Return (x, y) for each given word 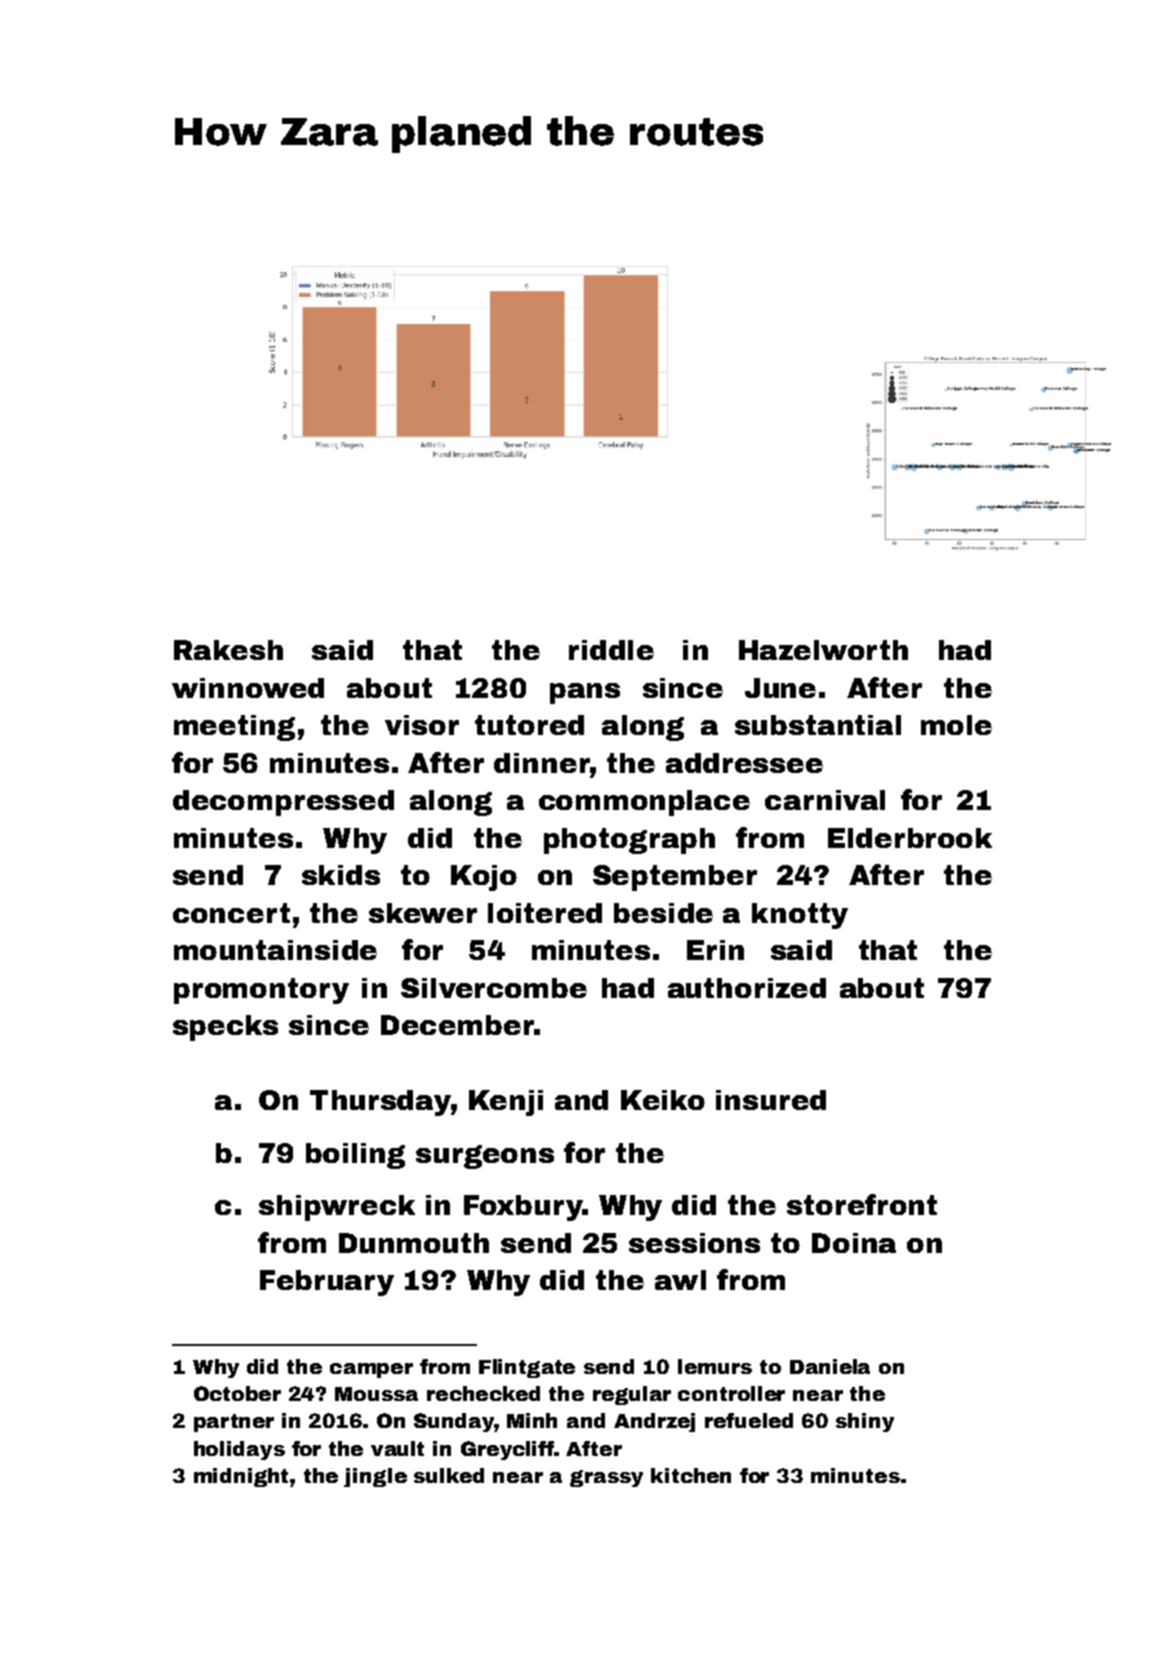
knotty (800, 916)
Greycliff (507, 1450)
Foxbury (523, 1208)
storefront (862, 1204)
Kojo (484, 878)
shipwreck (337, 1208)
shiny (865, 1422)
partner (234, 1423)
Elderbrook (910, 838)
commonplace (644, 803)
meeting (234, 728)
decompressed (283, 803)
